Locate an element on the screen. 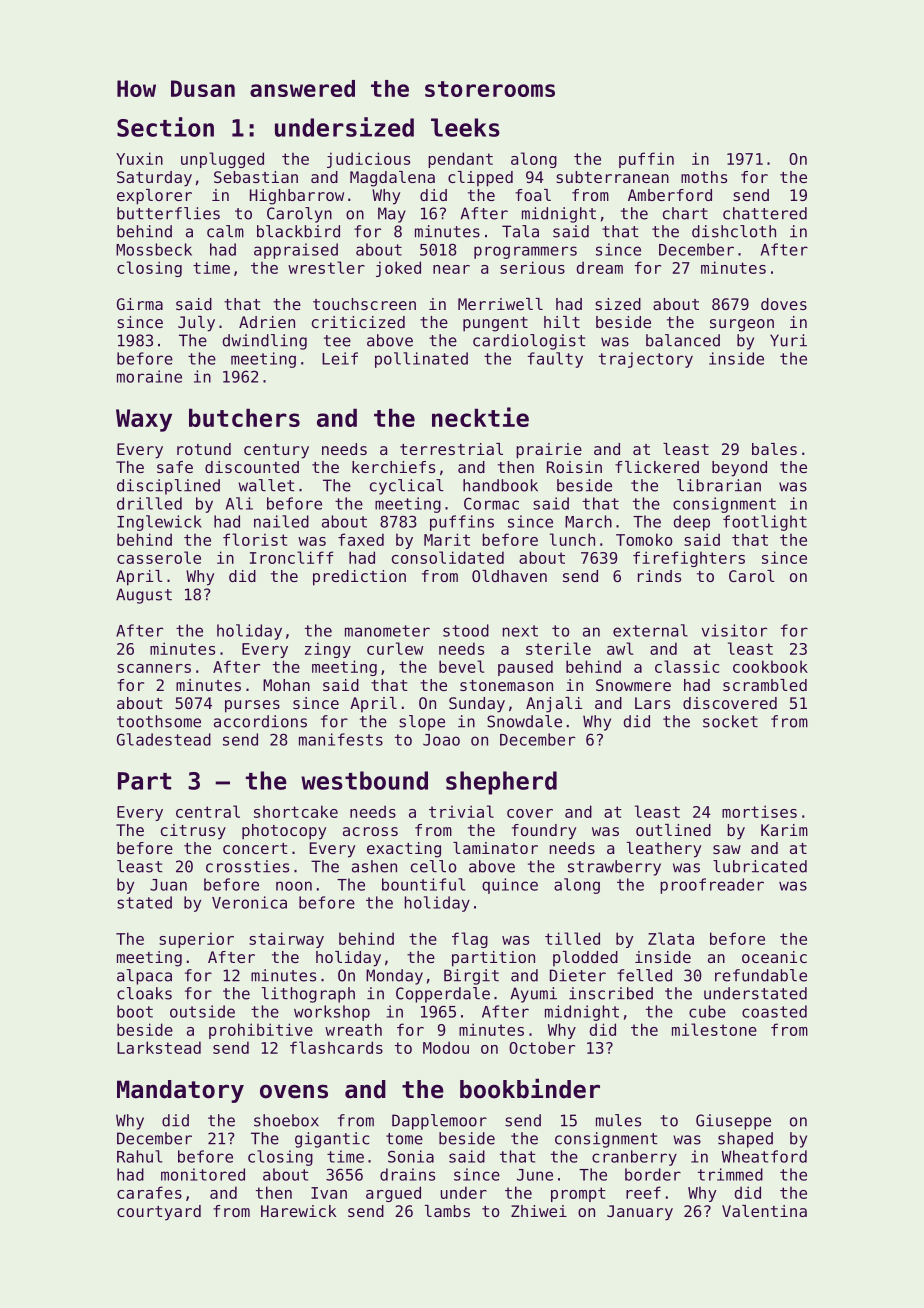 The width and height of the screenshot is (924, 1308). flag is located at coordinates (470, 940).
